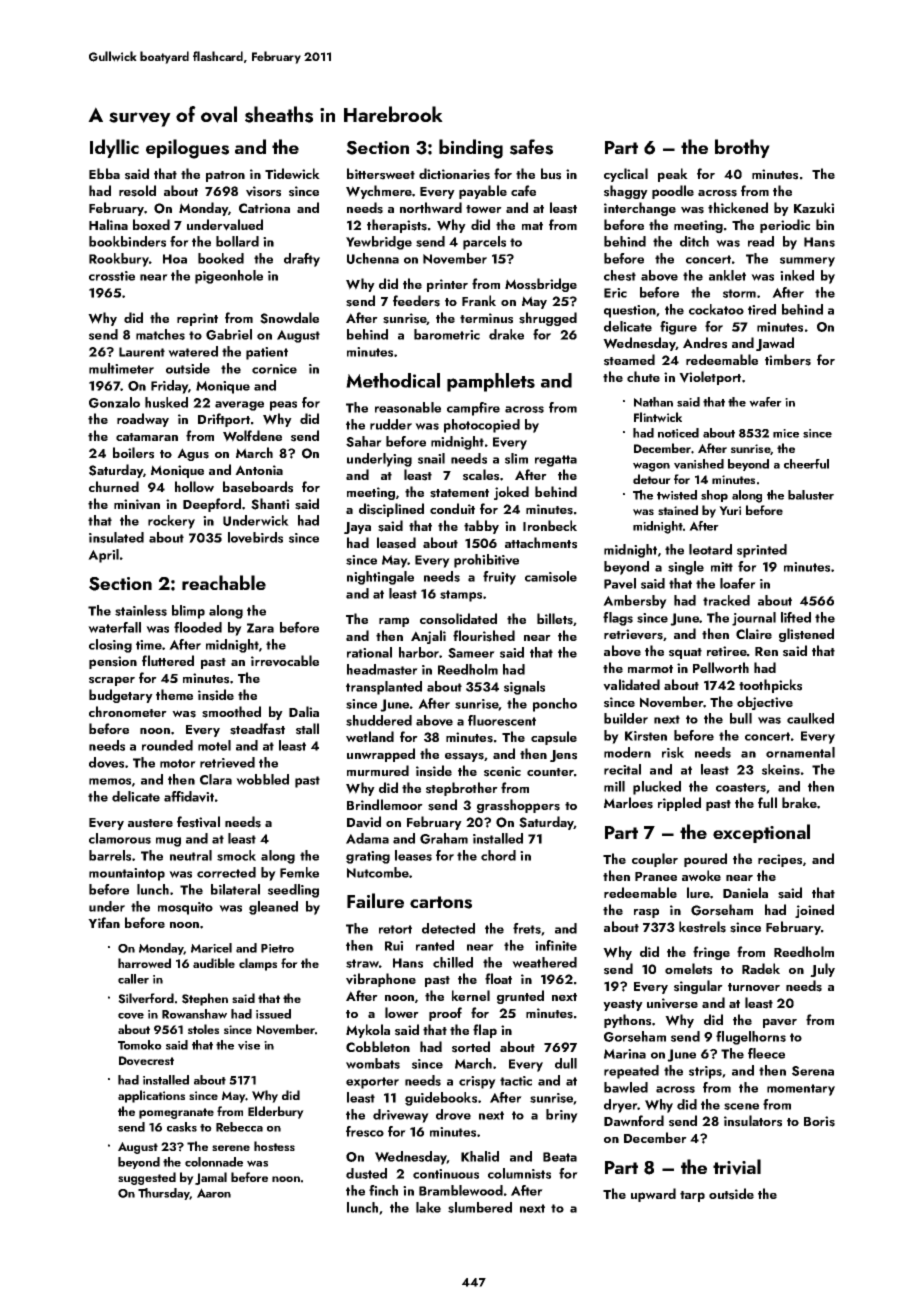  What do you see at coordinates (810, 718) in the screenshot?
I see `caulked` at bounding box center [810, 718].
